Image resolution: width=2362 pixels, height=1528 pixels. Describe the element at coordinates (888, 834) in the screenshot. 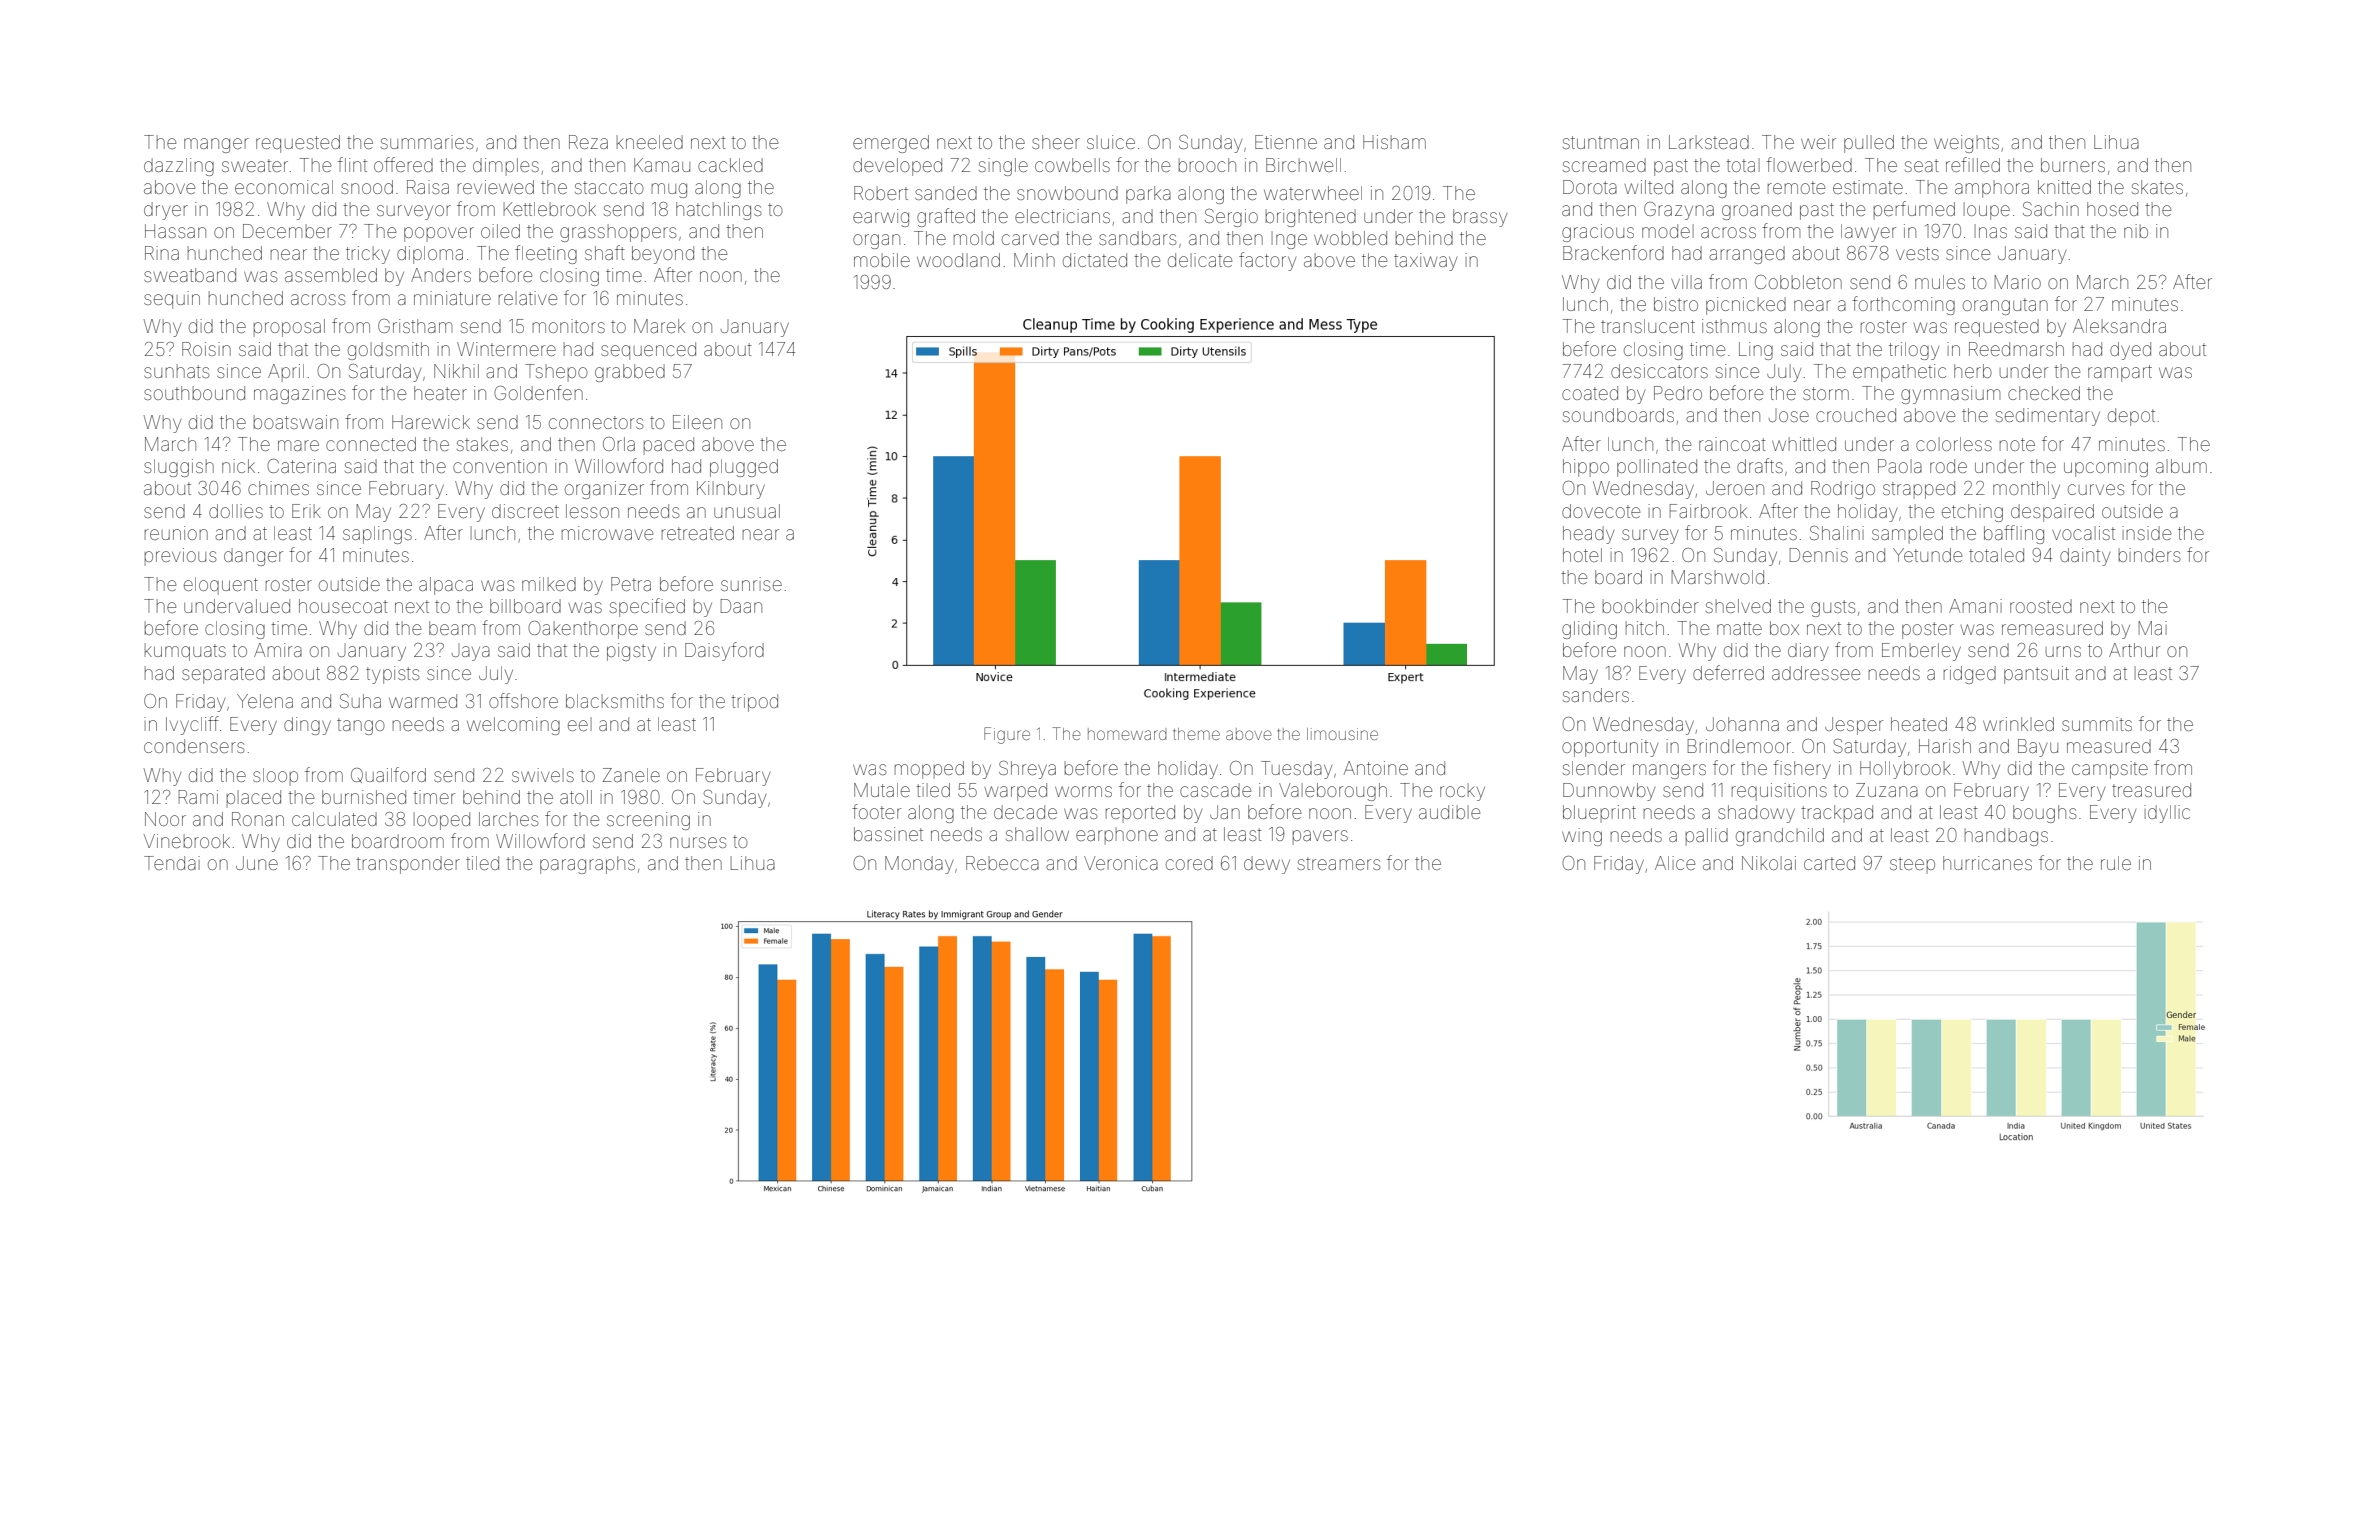

I see `bassinet` at that location.
